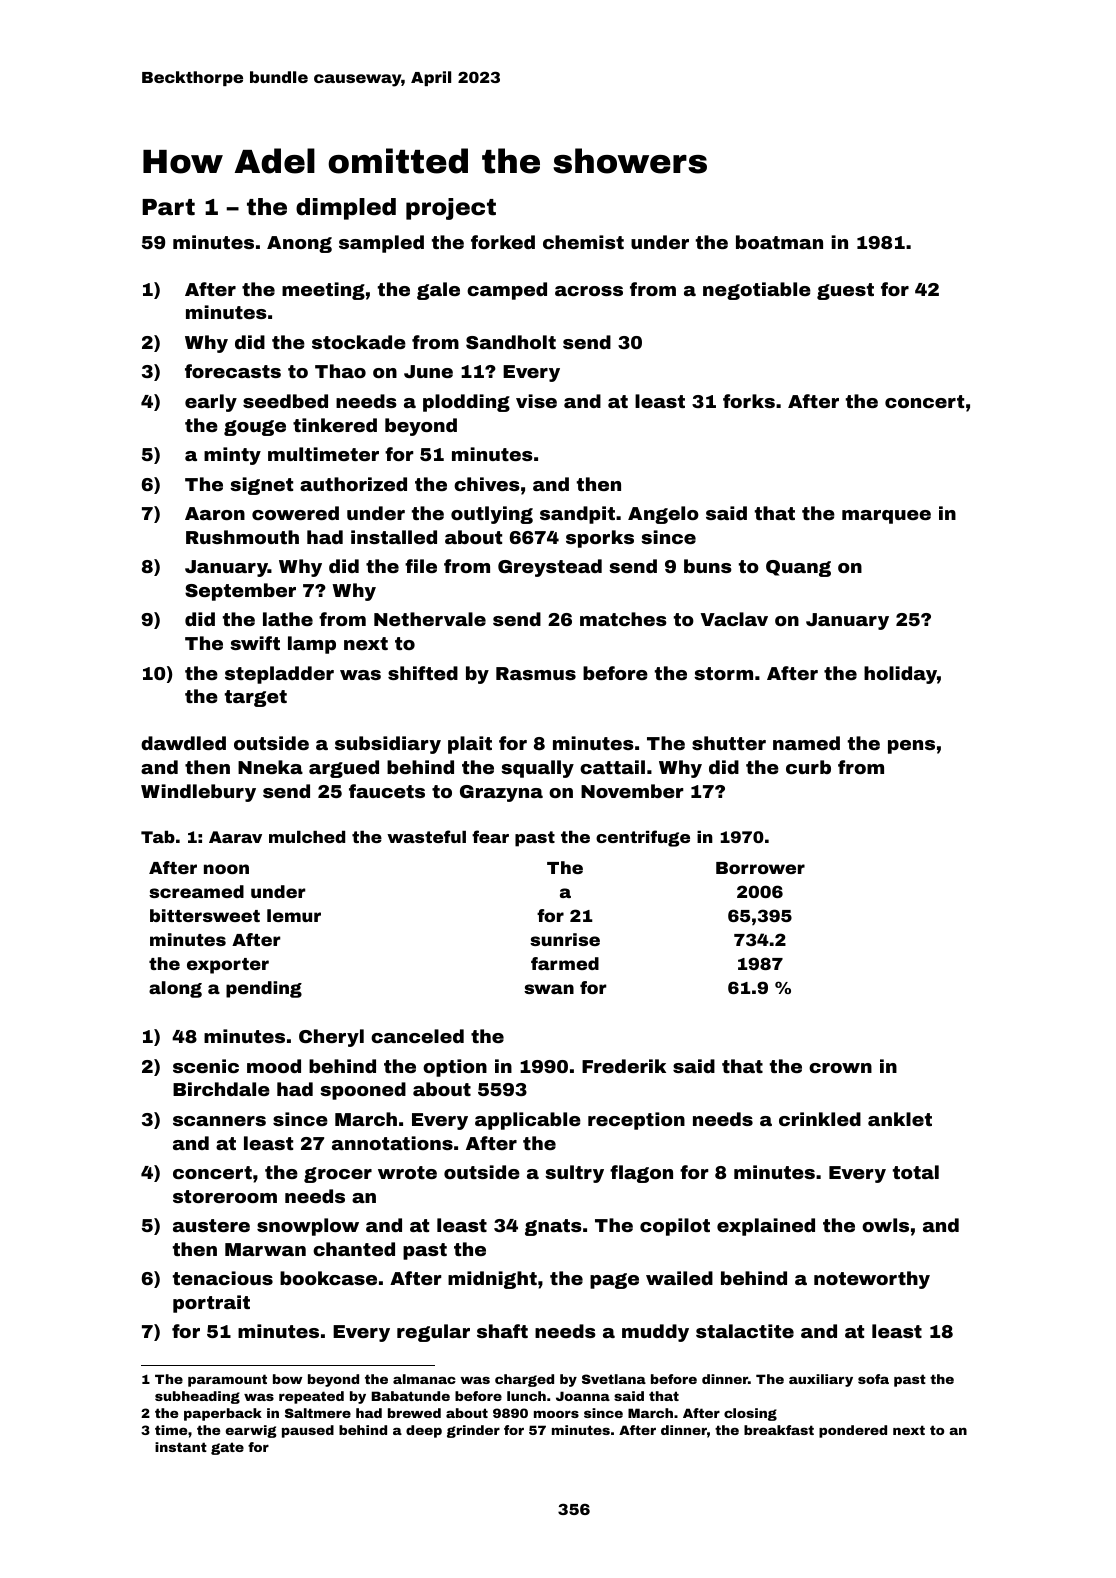 Image resolution: width=1116 pixels, height=1578 pixels. What do you see at coordinates (779, 1430) in the screenshot?
I see `breakfast` at bounding box center [779, 1430].
